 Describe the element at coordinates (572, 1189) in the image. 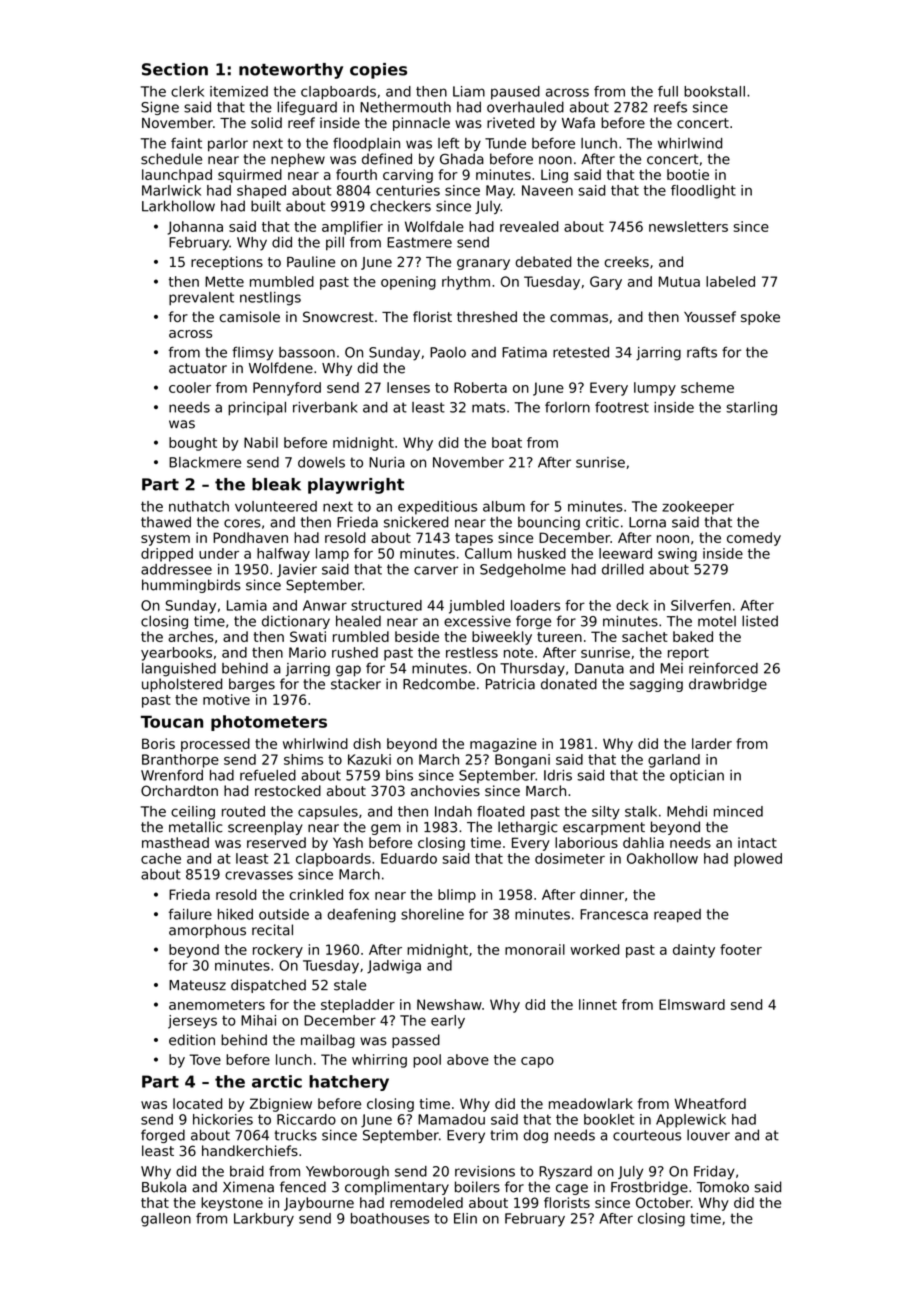

I see `cage` at that location.
